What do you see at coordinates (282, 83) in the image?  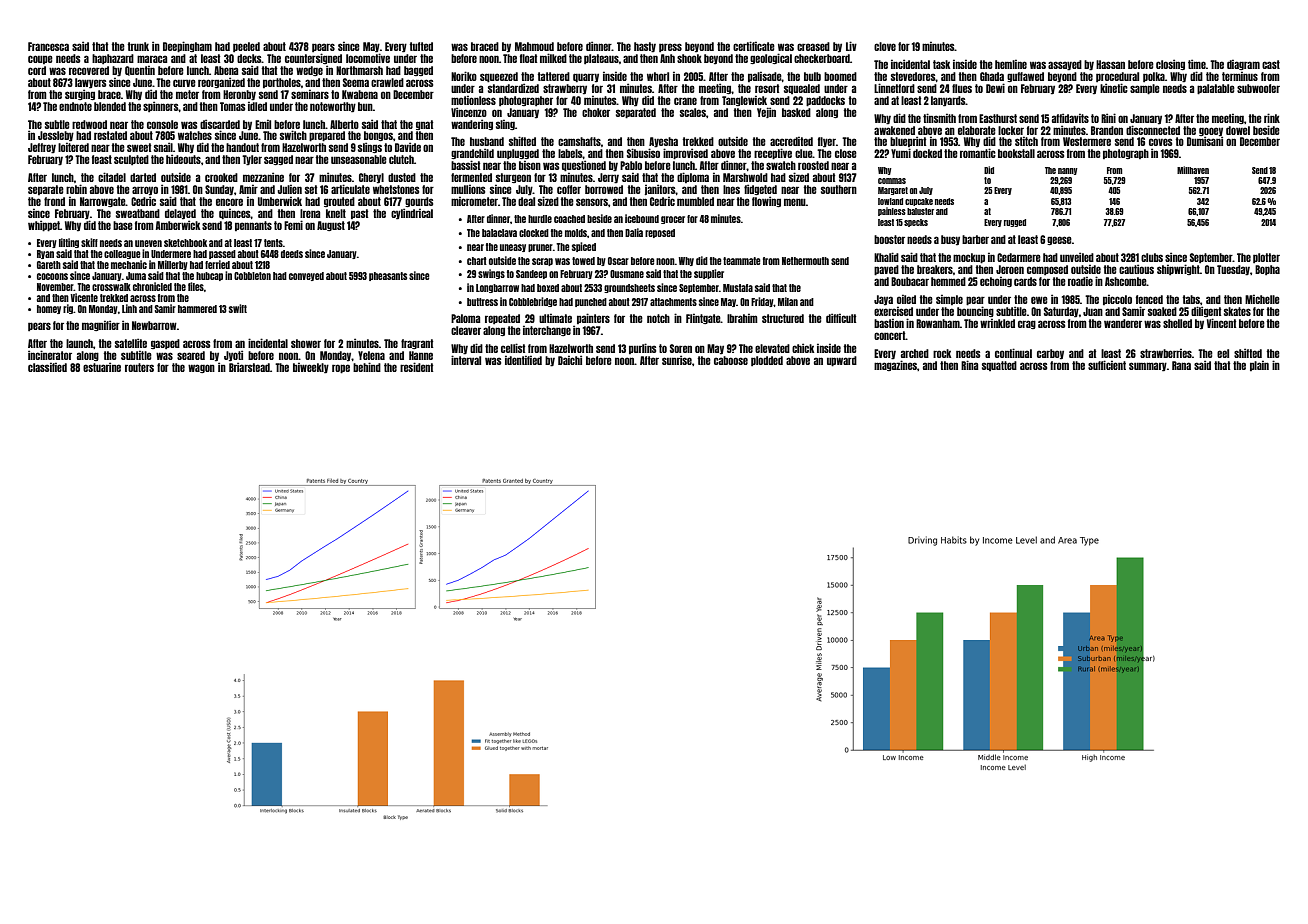 I see `portholes` at bounding box center [282, 83].
